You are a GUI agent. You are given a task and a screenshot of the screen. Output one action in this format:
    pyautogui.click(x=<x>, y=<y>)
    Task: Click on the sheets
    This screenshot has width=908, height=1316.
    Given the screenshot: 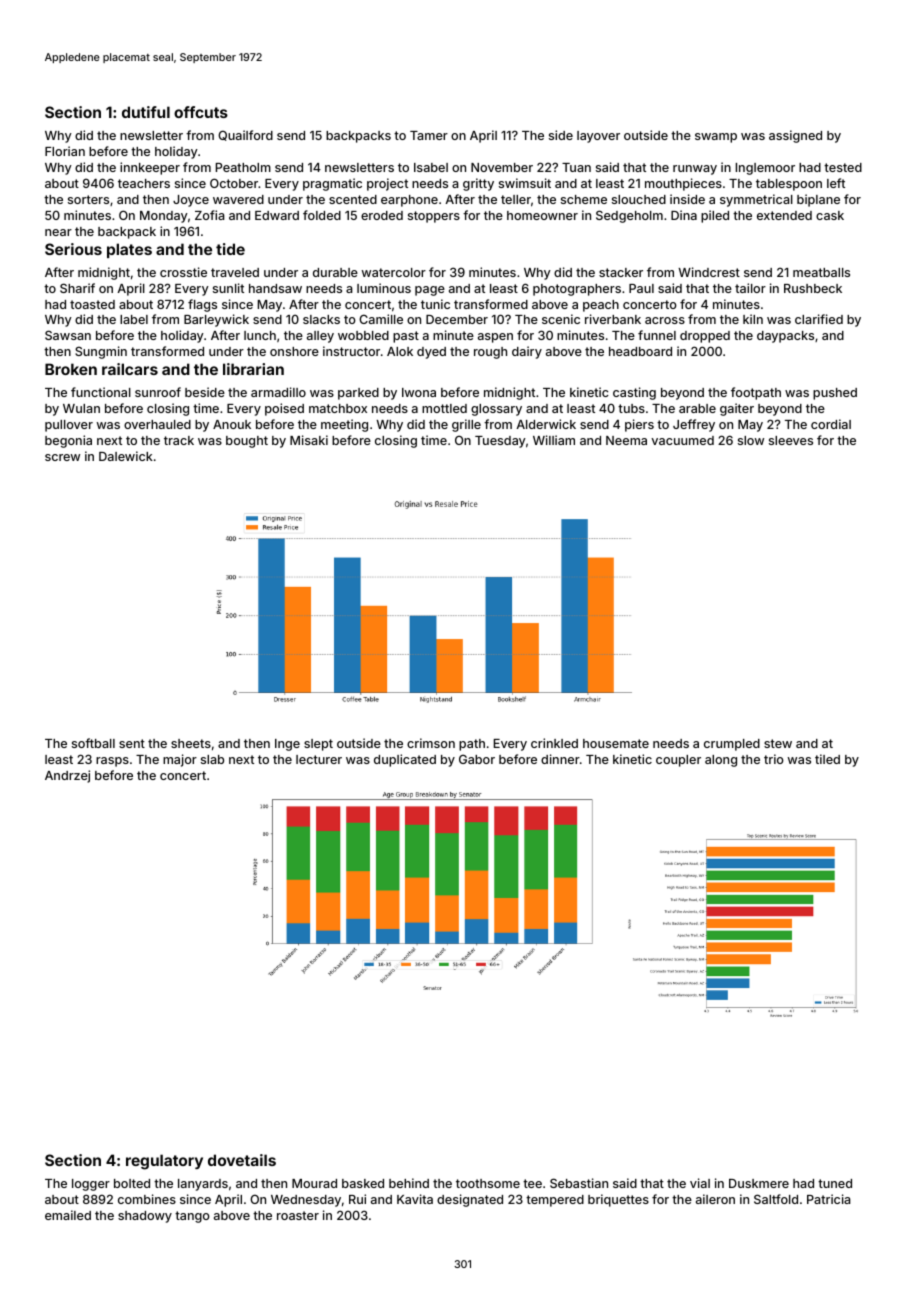 What is the action you would take?
    pyautogui.click(x=191, y=743)
